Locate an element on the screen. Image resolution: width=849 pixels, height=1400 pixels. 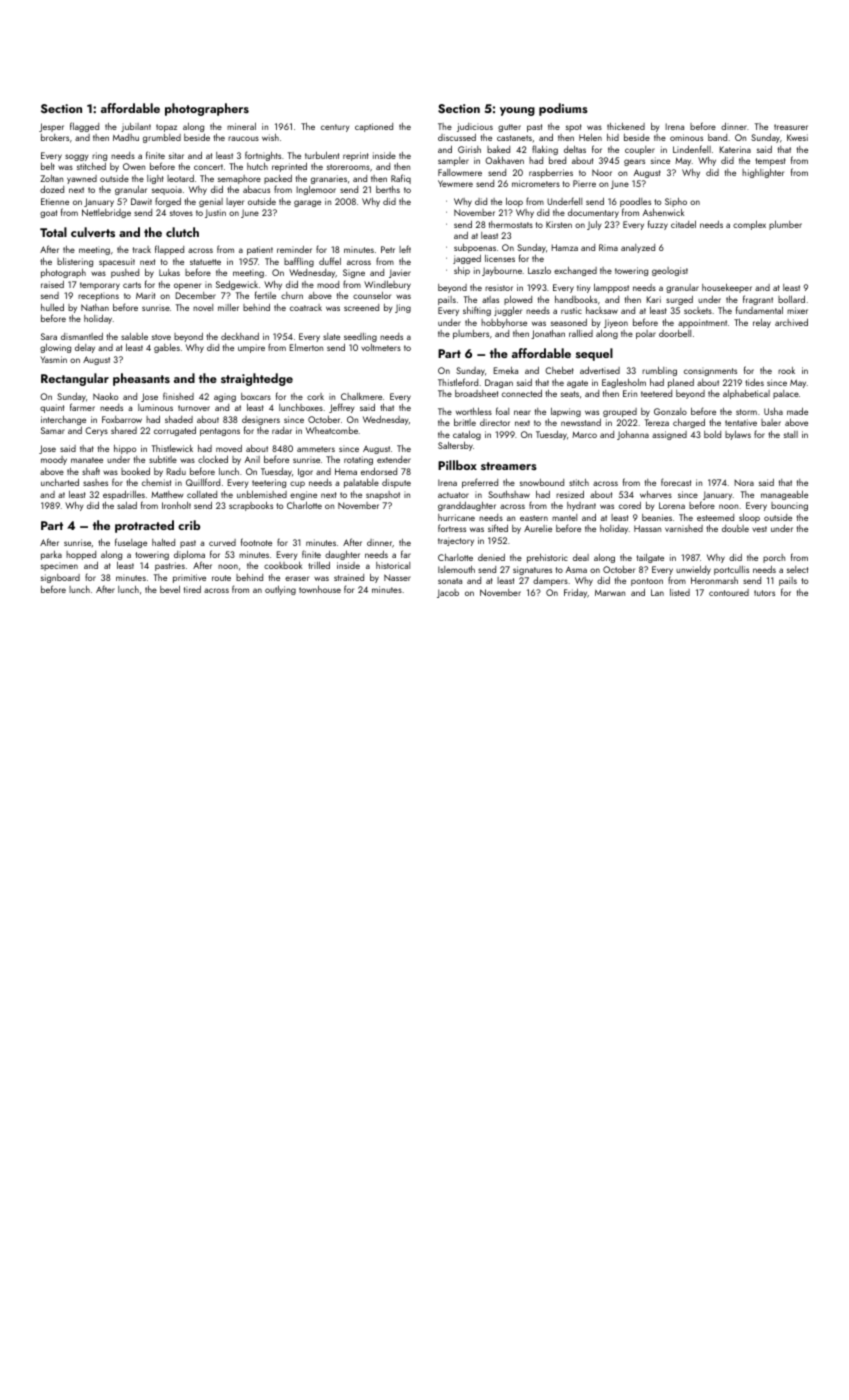
signboard is located at coordinates (60, 578).
